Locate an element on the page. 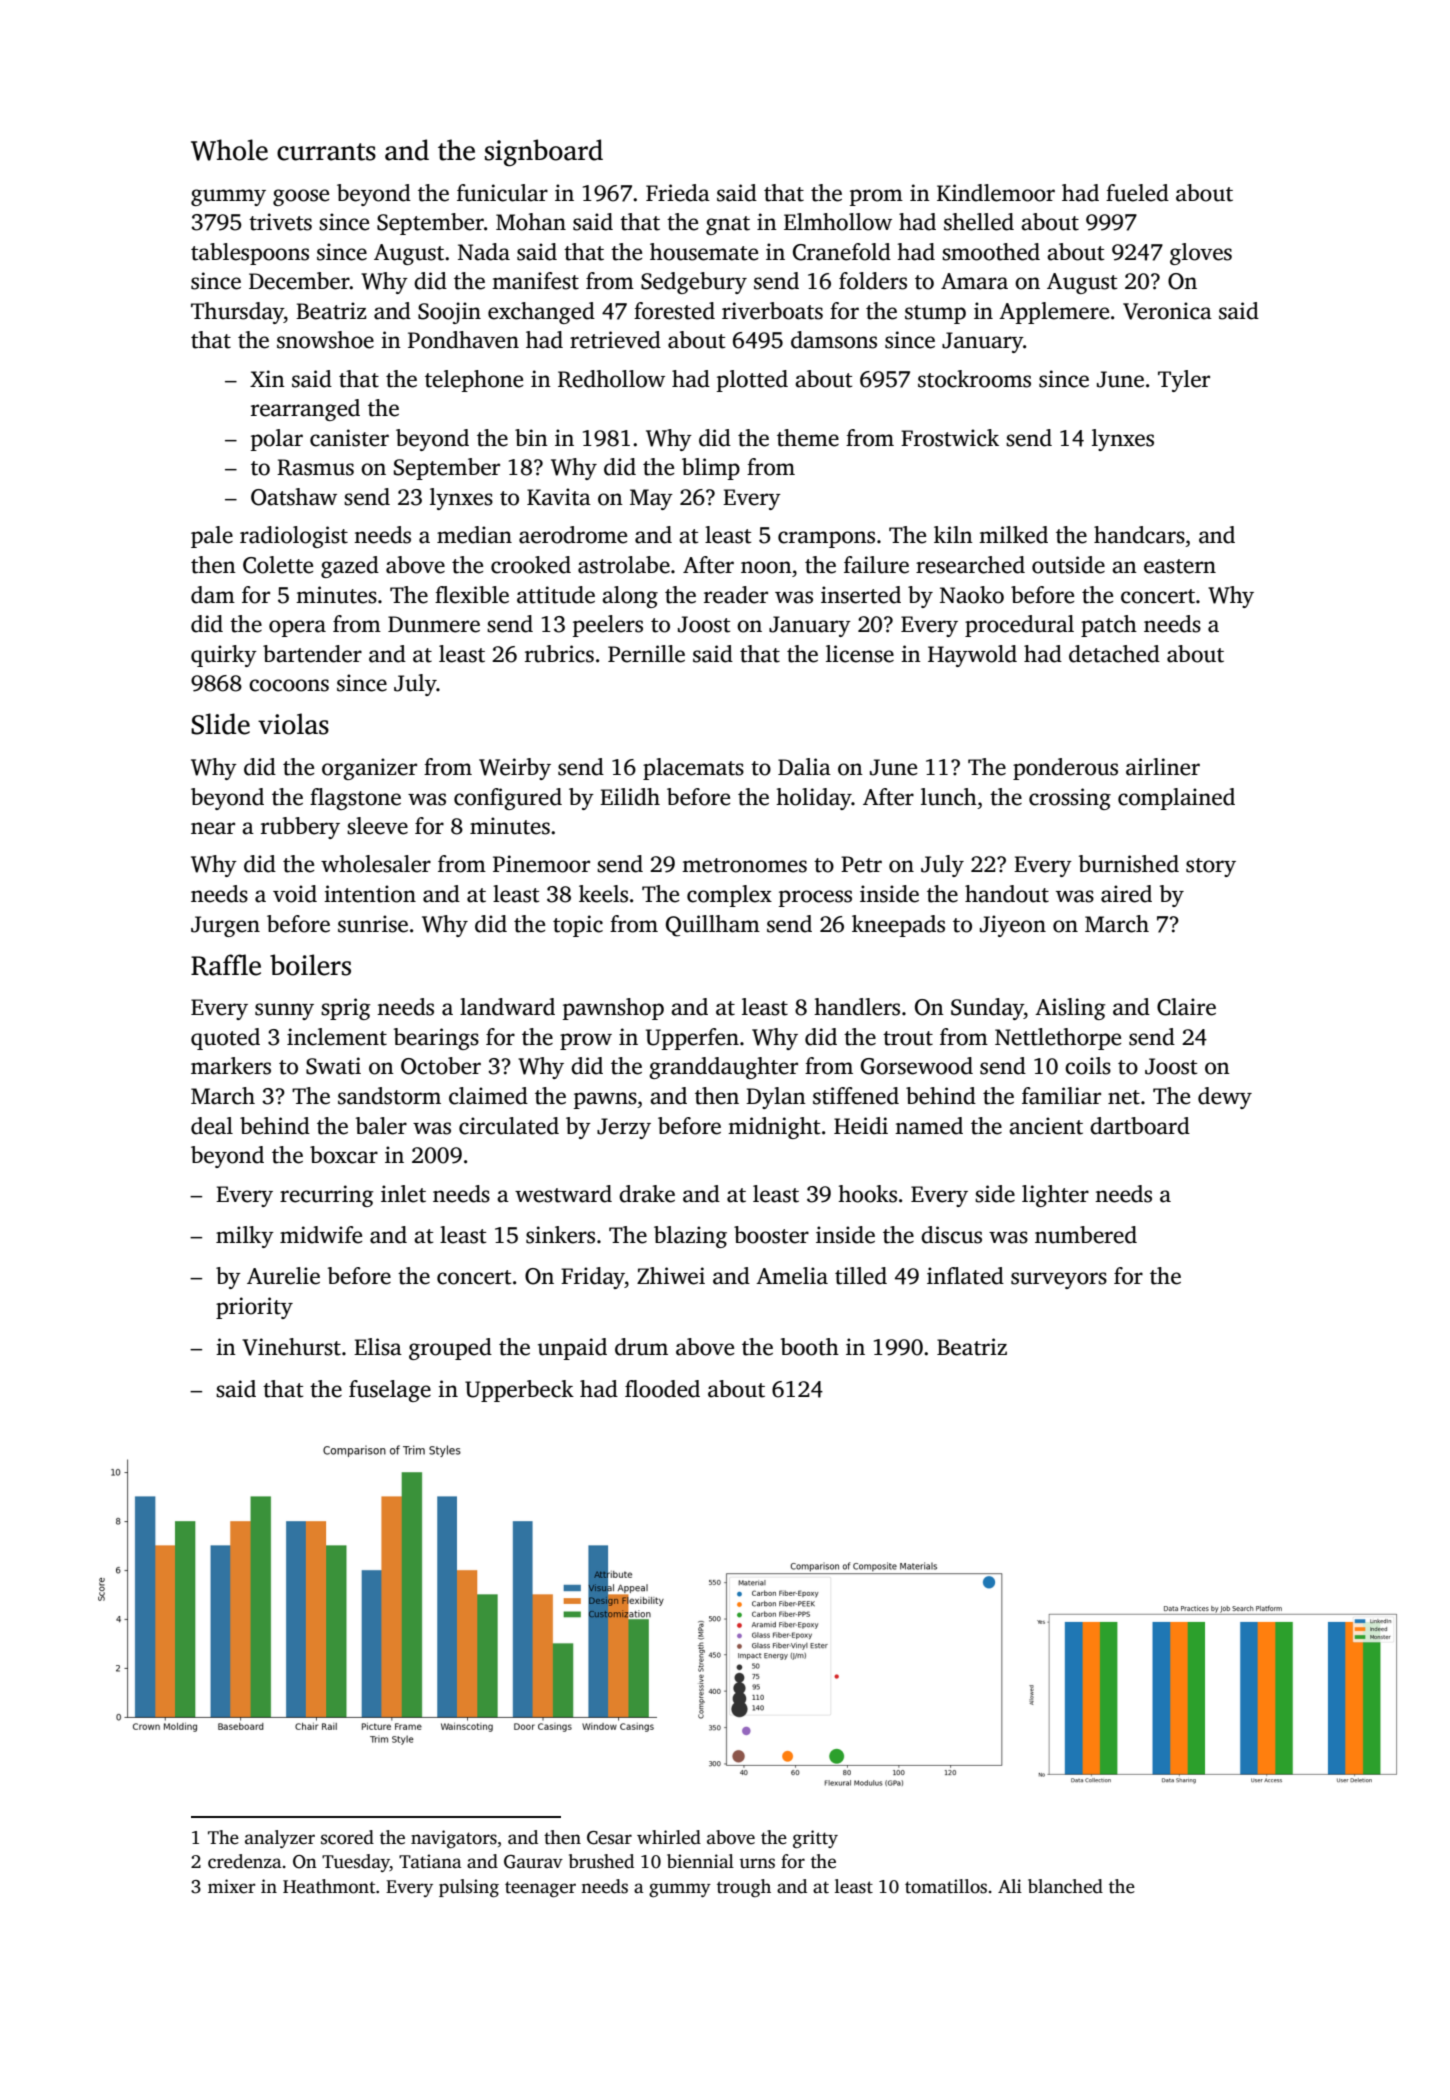 Image resolution: width=1450 pixels, height=2100 pixels. kneepads is located at coordinates (898, 926).
